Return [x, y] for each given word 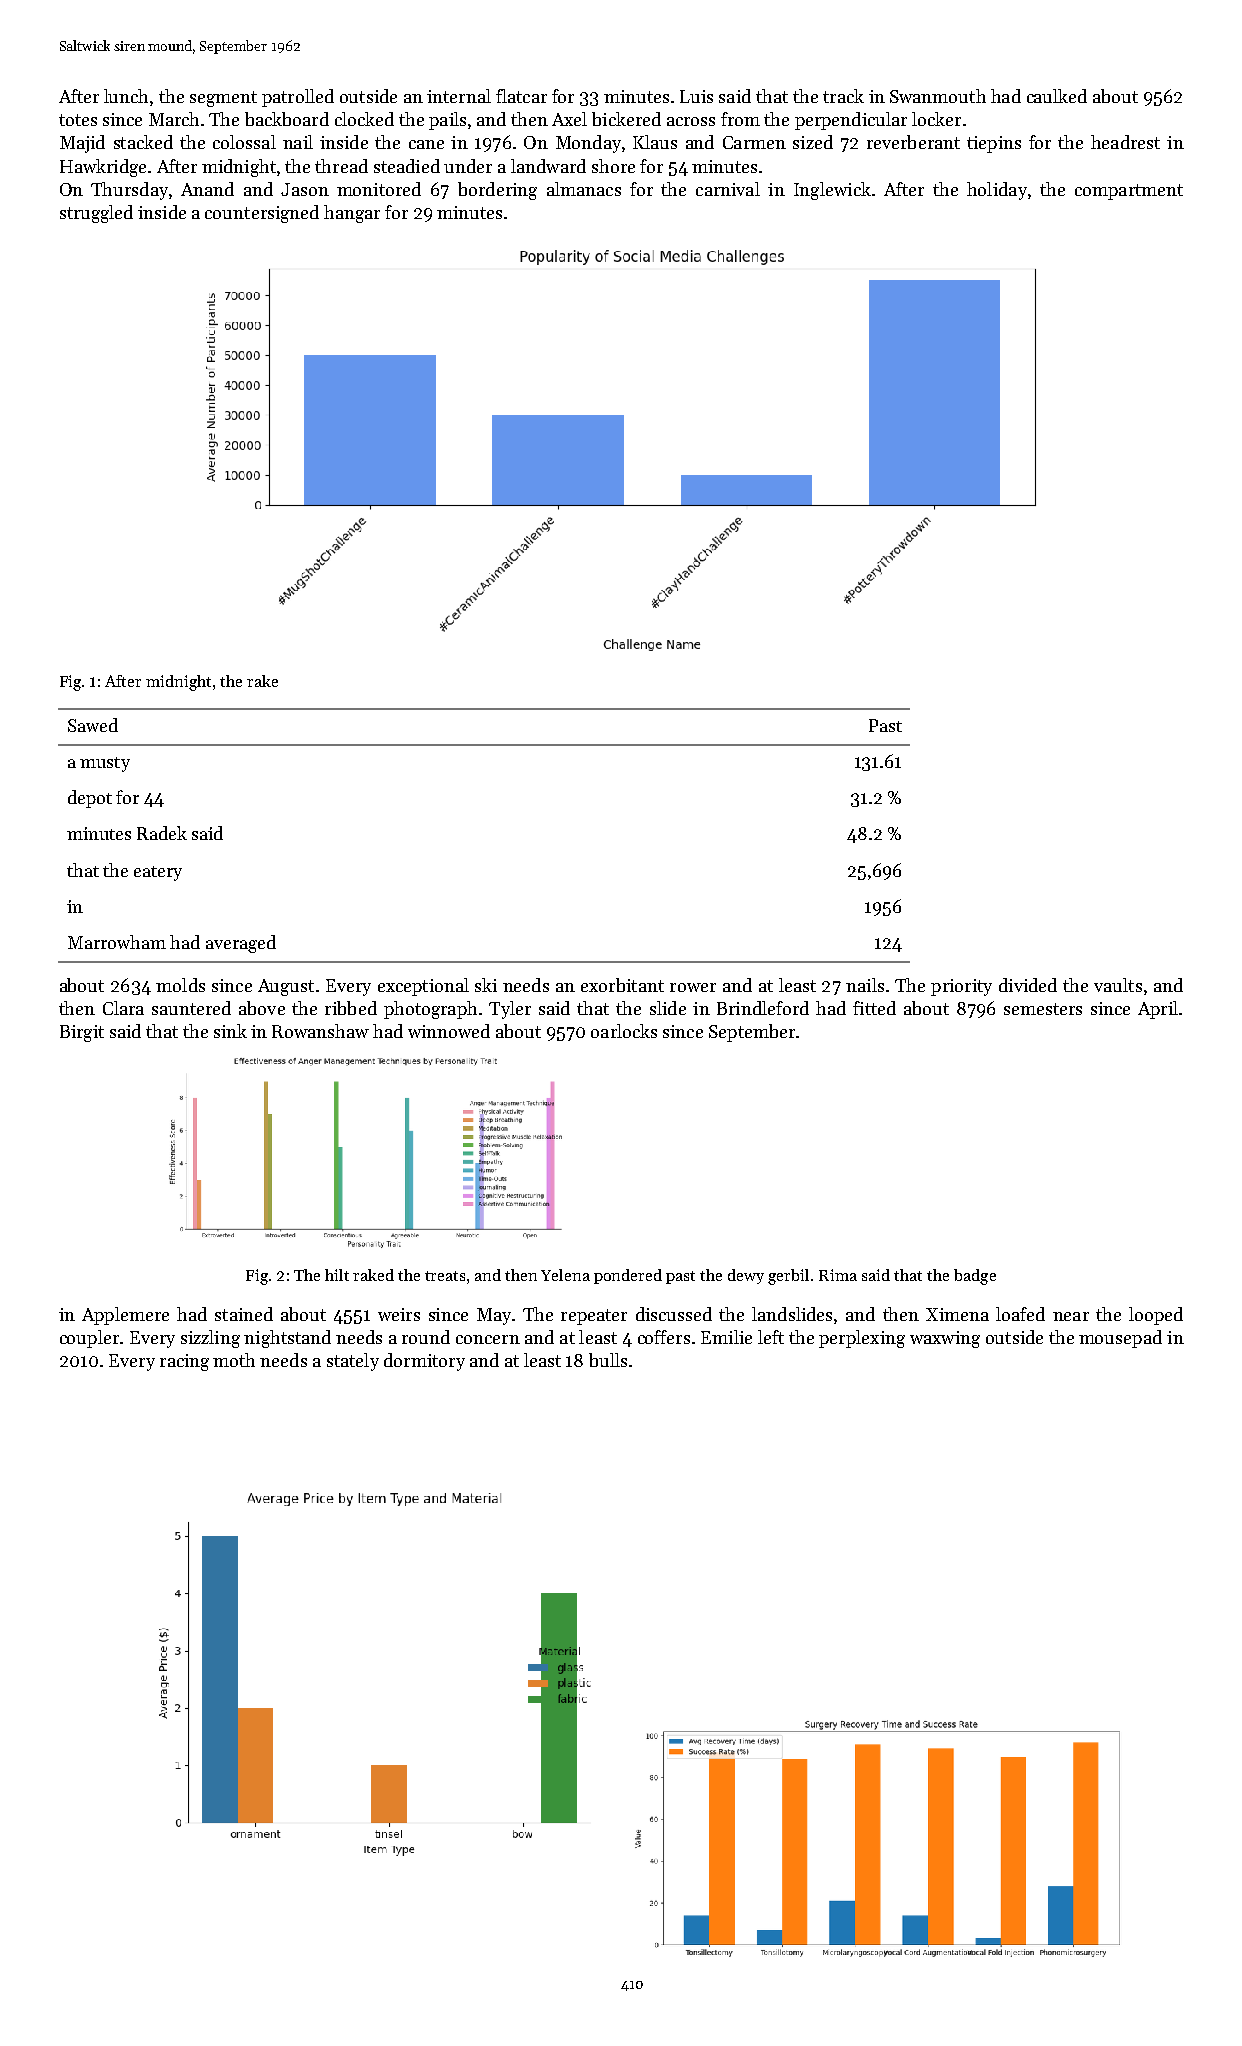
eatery [158, 873]
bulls [608, 1360]
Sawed [93, 725]
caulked [1057, 96]
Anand [207, 189]
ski [486, 985]
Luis [696, 96]
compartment [1129, 192]
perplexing [862, 1339]
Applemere [125, 1316]
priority [961, 987]
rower [693, 987]
